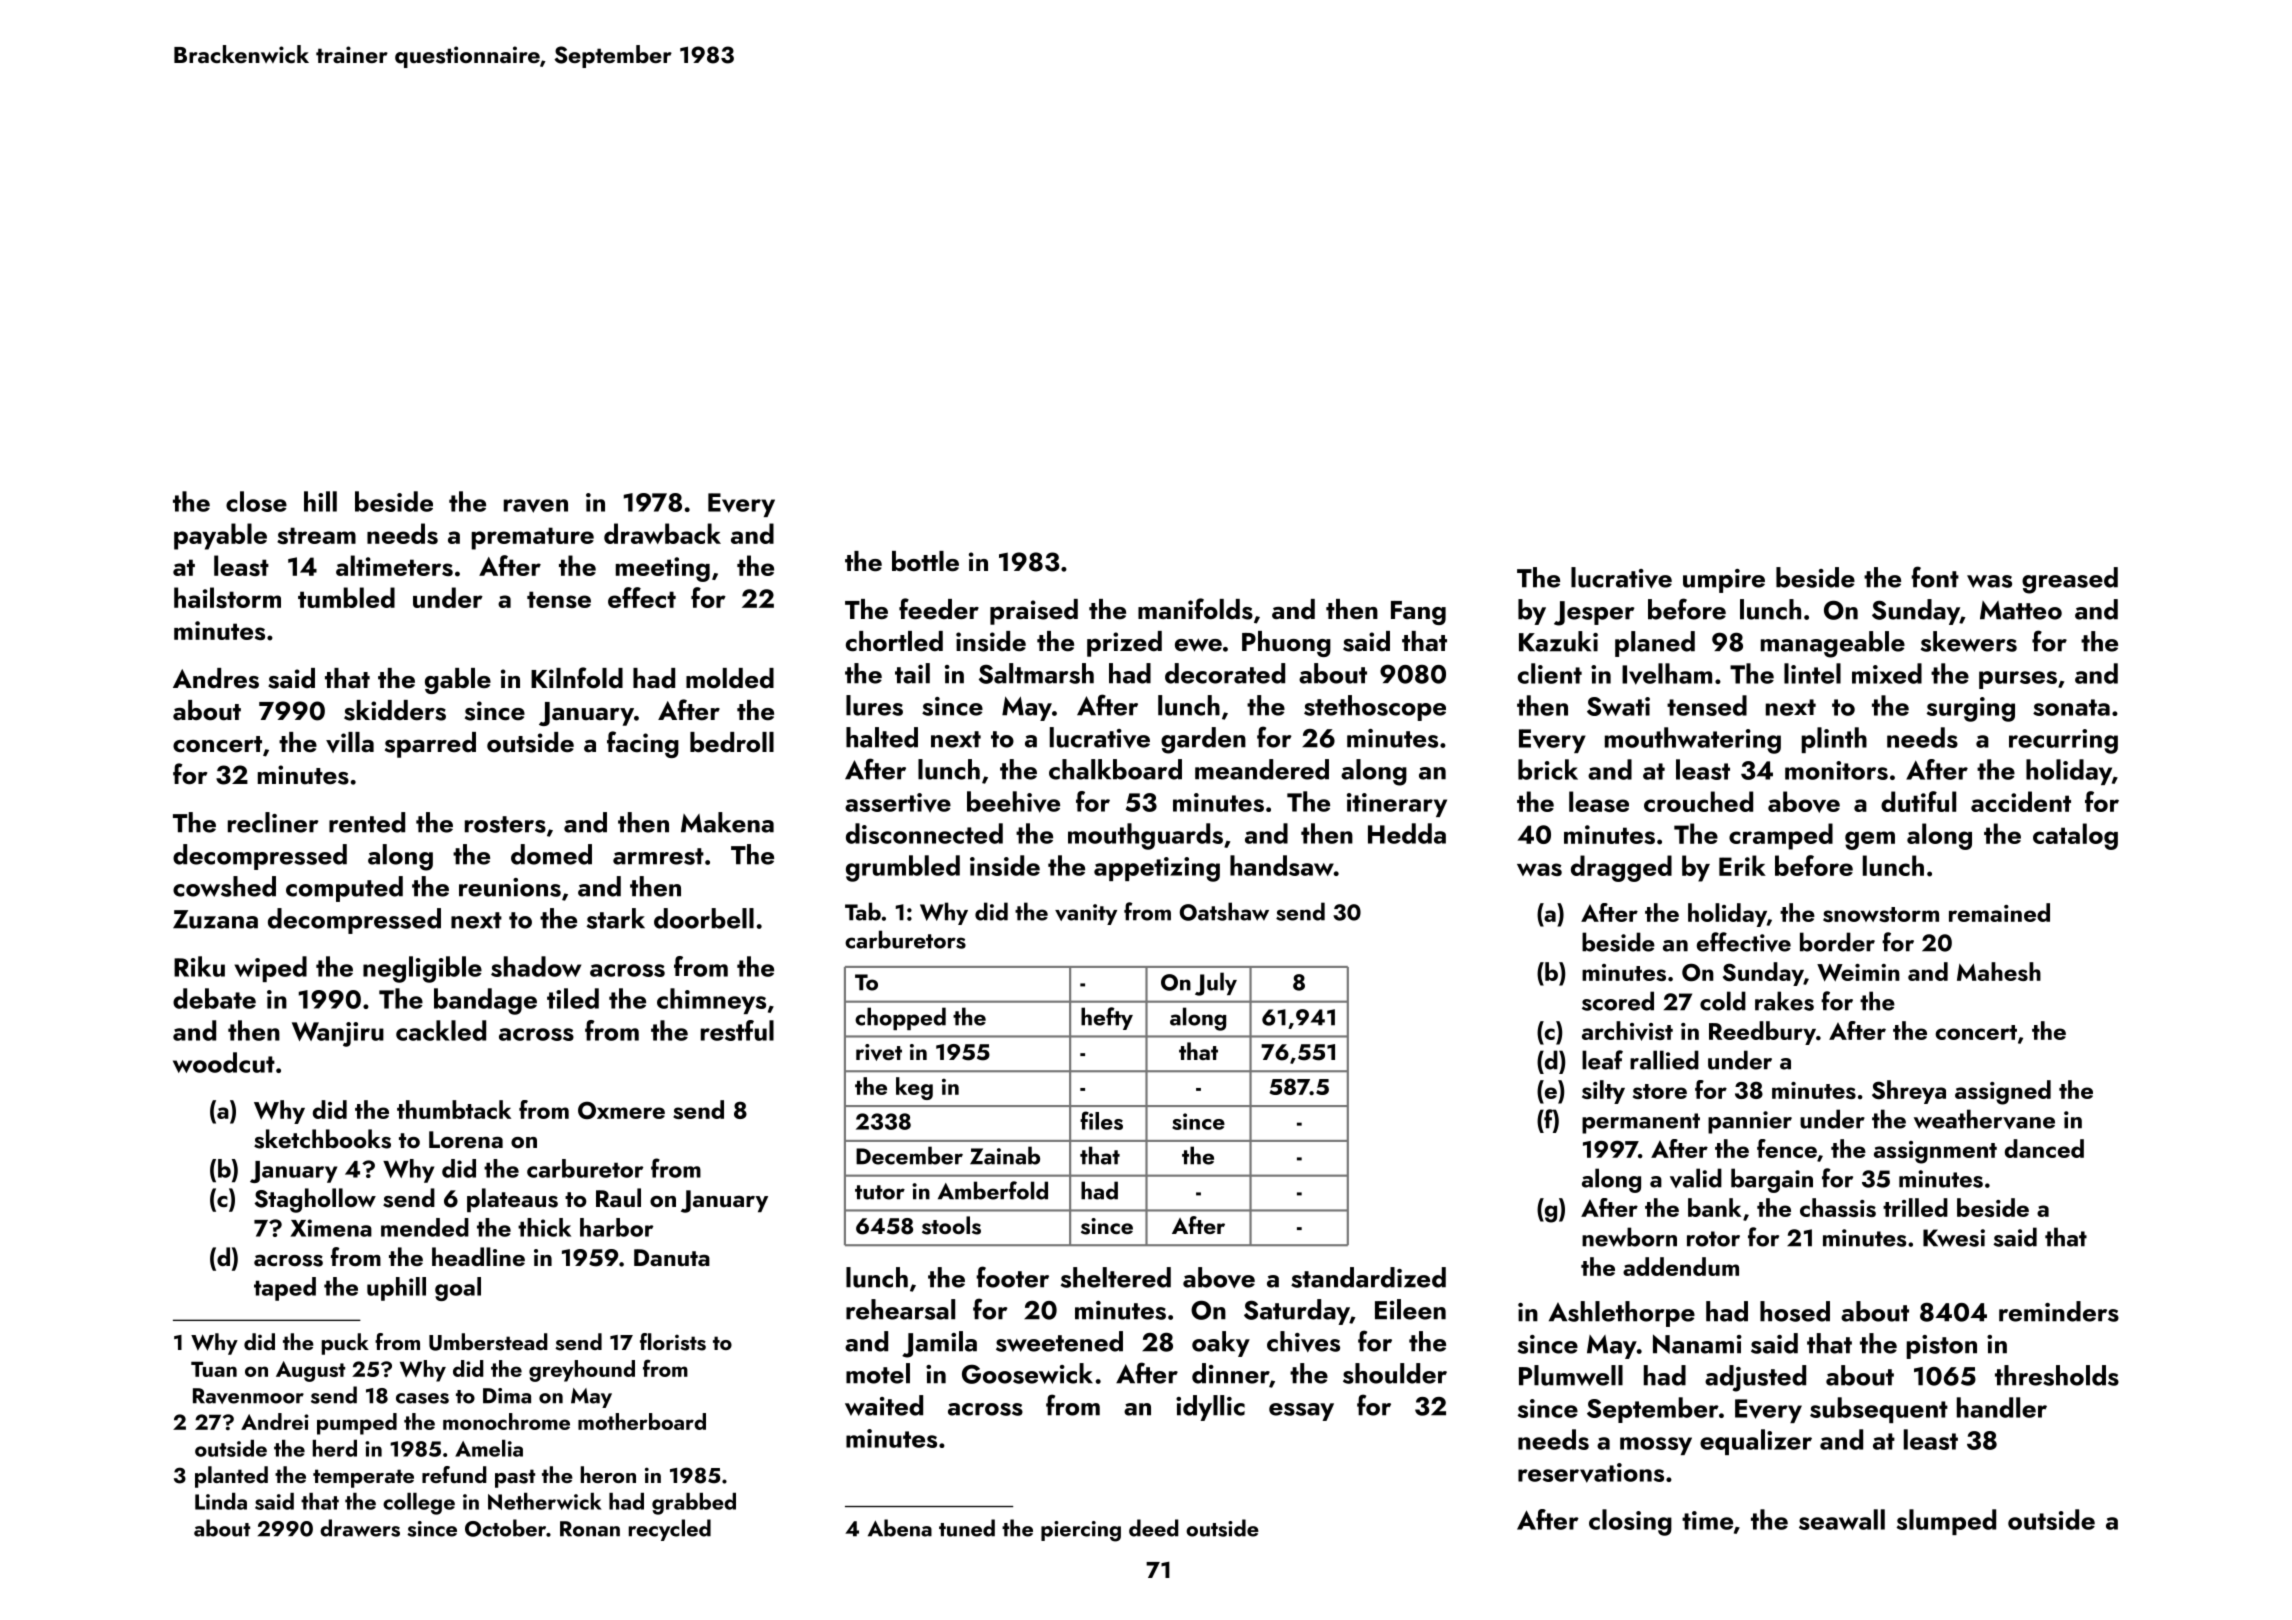  I want to click on oaky, so click(1221, 1344).
